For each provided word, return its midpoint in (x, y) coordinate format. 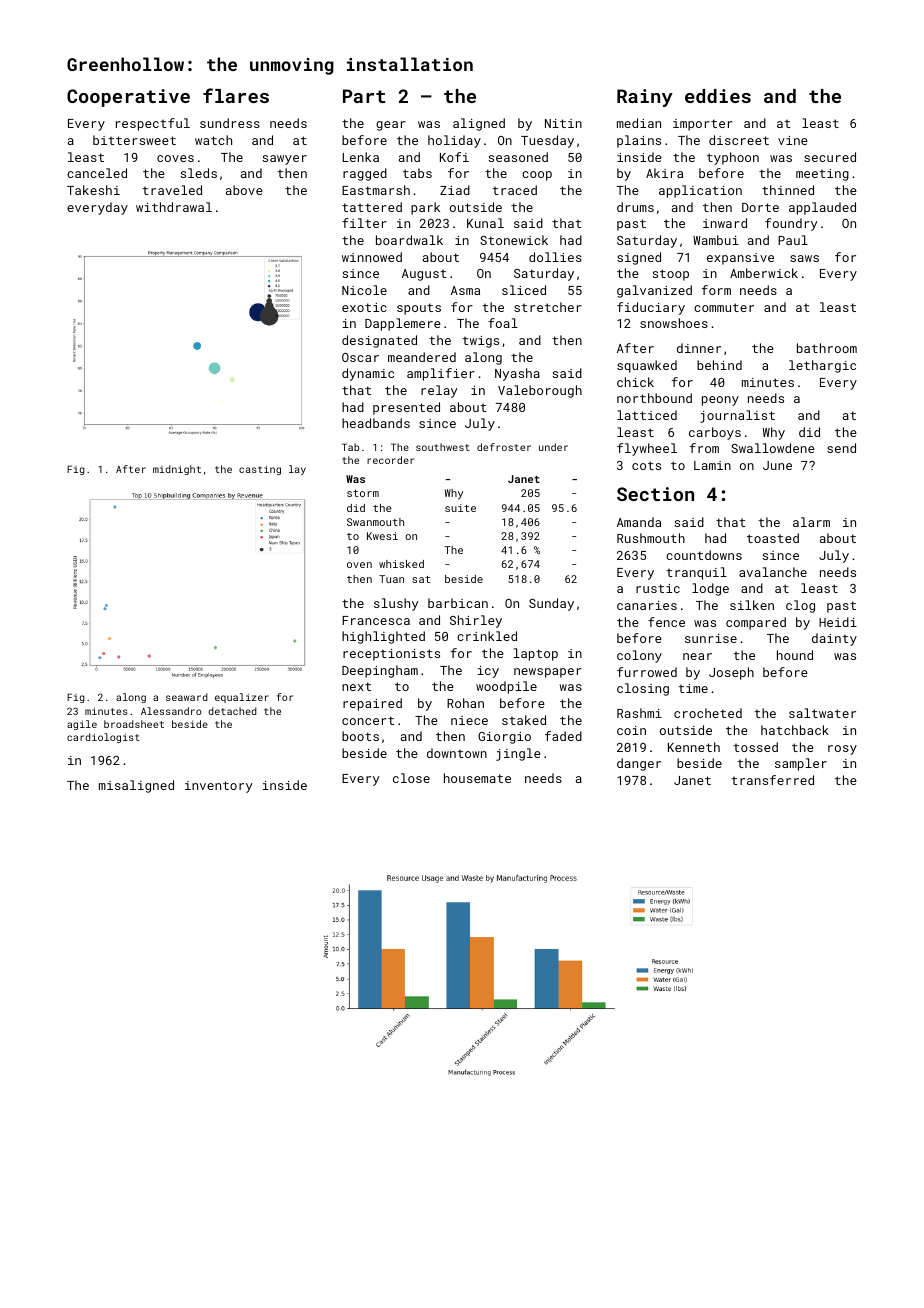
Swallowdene (773, 448)
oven (359, 565)
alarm (811, 522)
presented (406, 408)
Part (364, 96)
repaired (372, 704)
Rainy (645, 98)
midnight (177, 470)
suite (460, 508)
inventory (218, 787)
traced (514, 190)
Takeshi (93, 190)
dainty (834, 639)
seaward (187, 697)
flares (236, 95)
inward (725, 223)
